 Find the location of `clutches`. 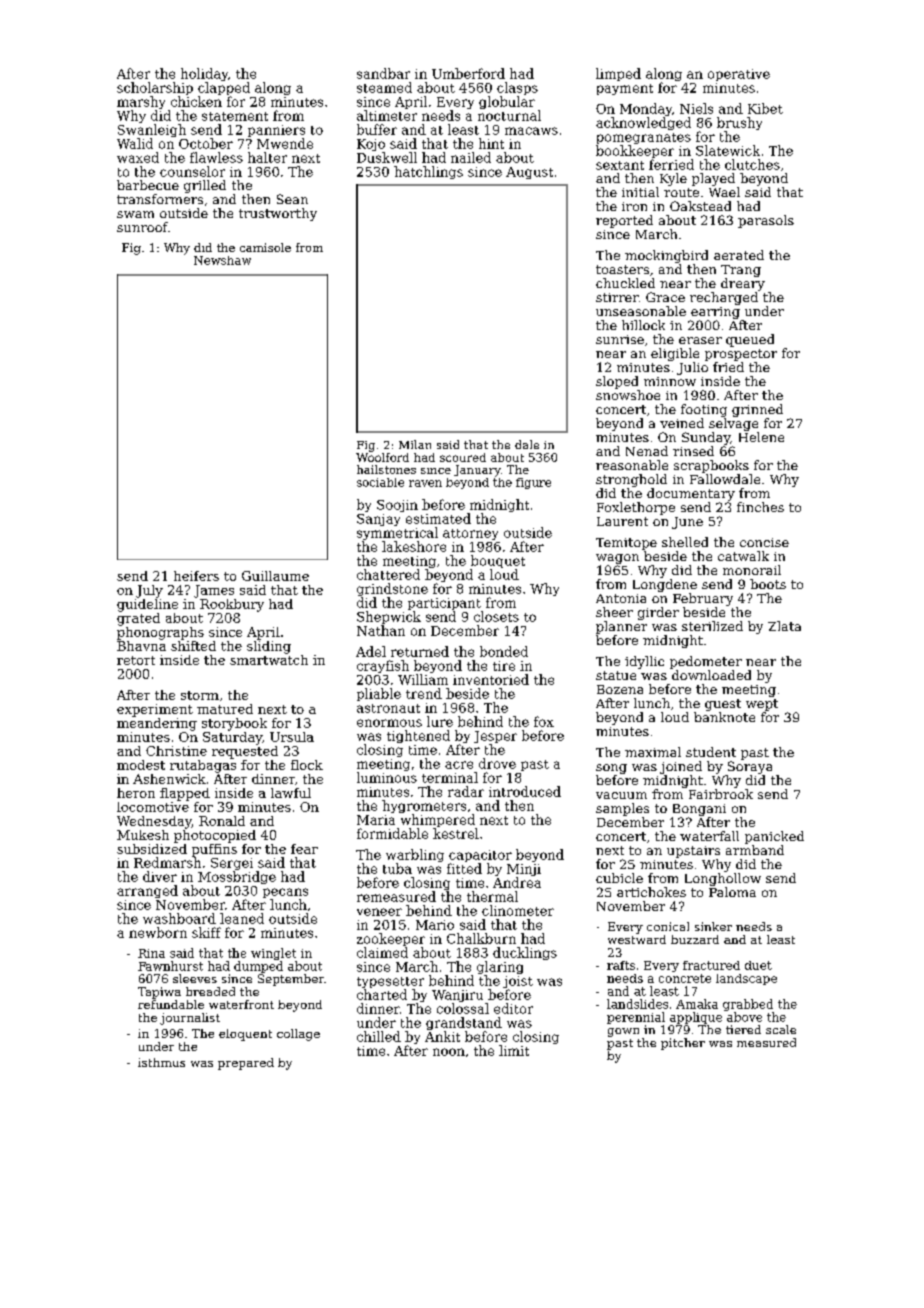

clutches is located at coordinates (752, 164).
